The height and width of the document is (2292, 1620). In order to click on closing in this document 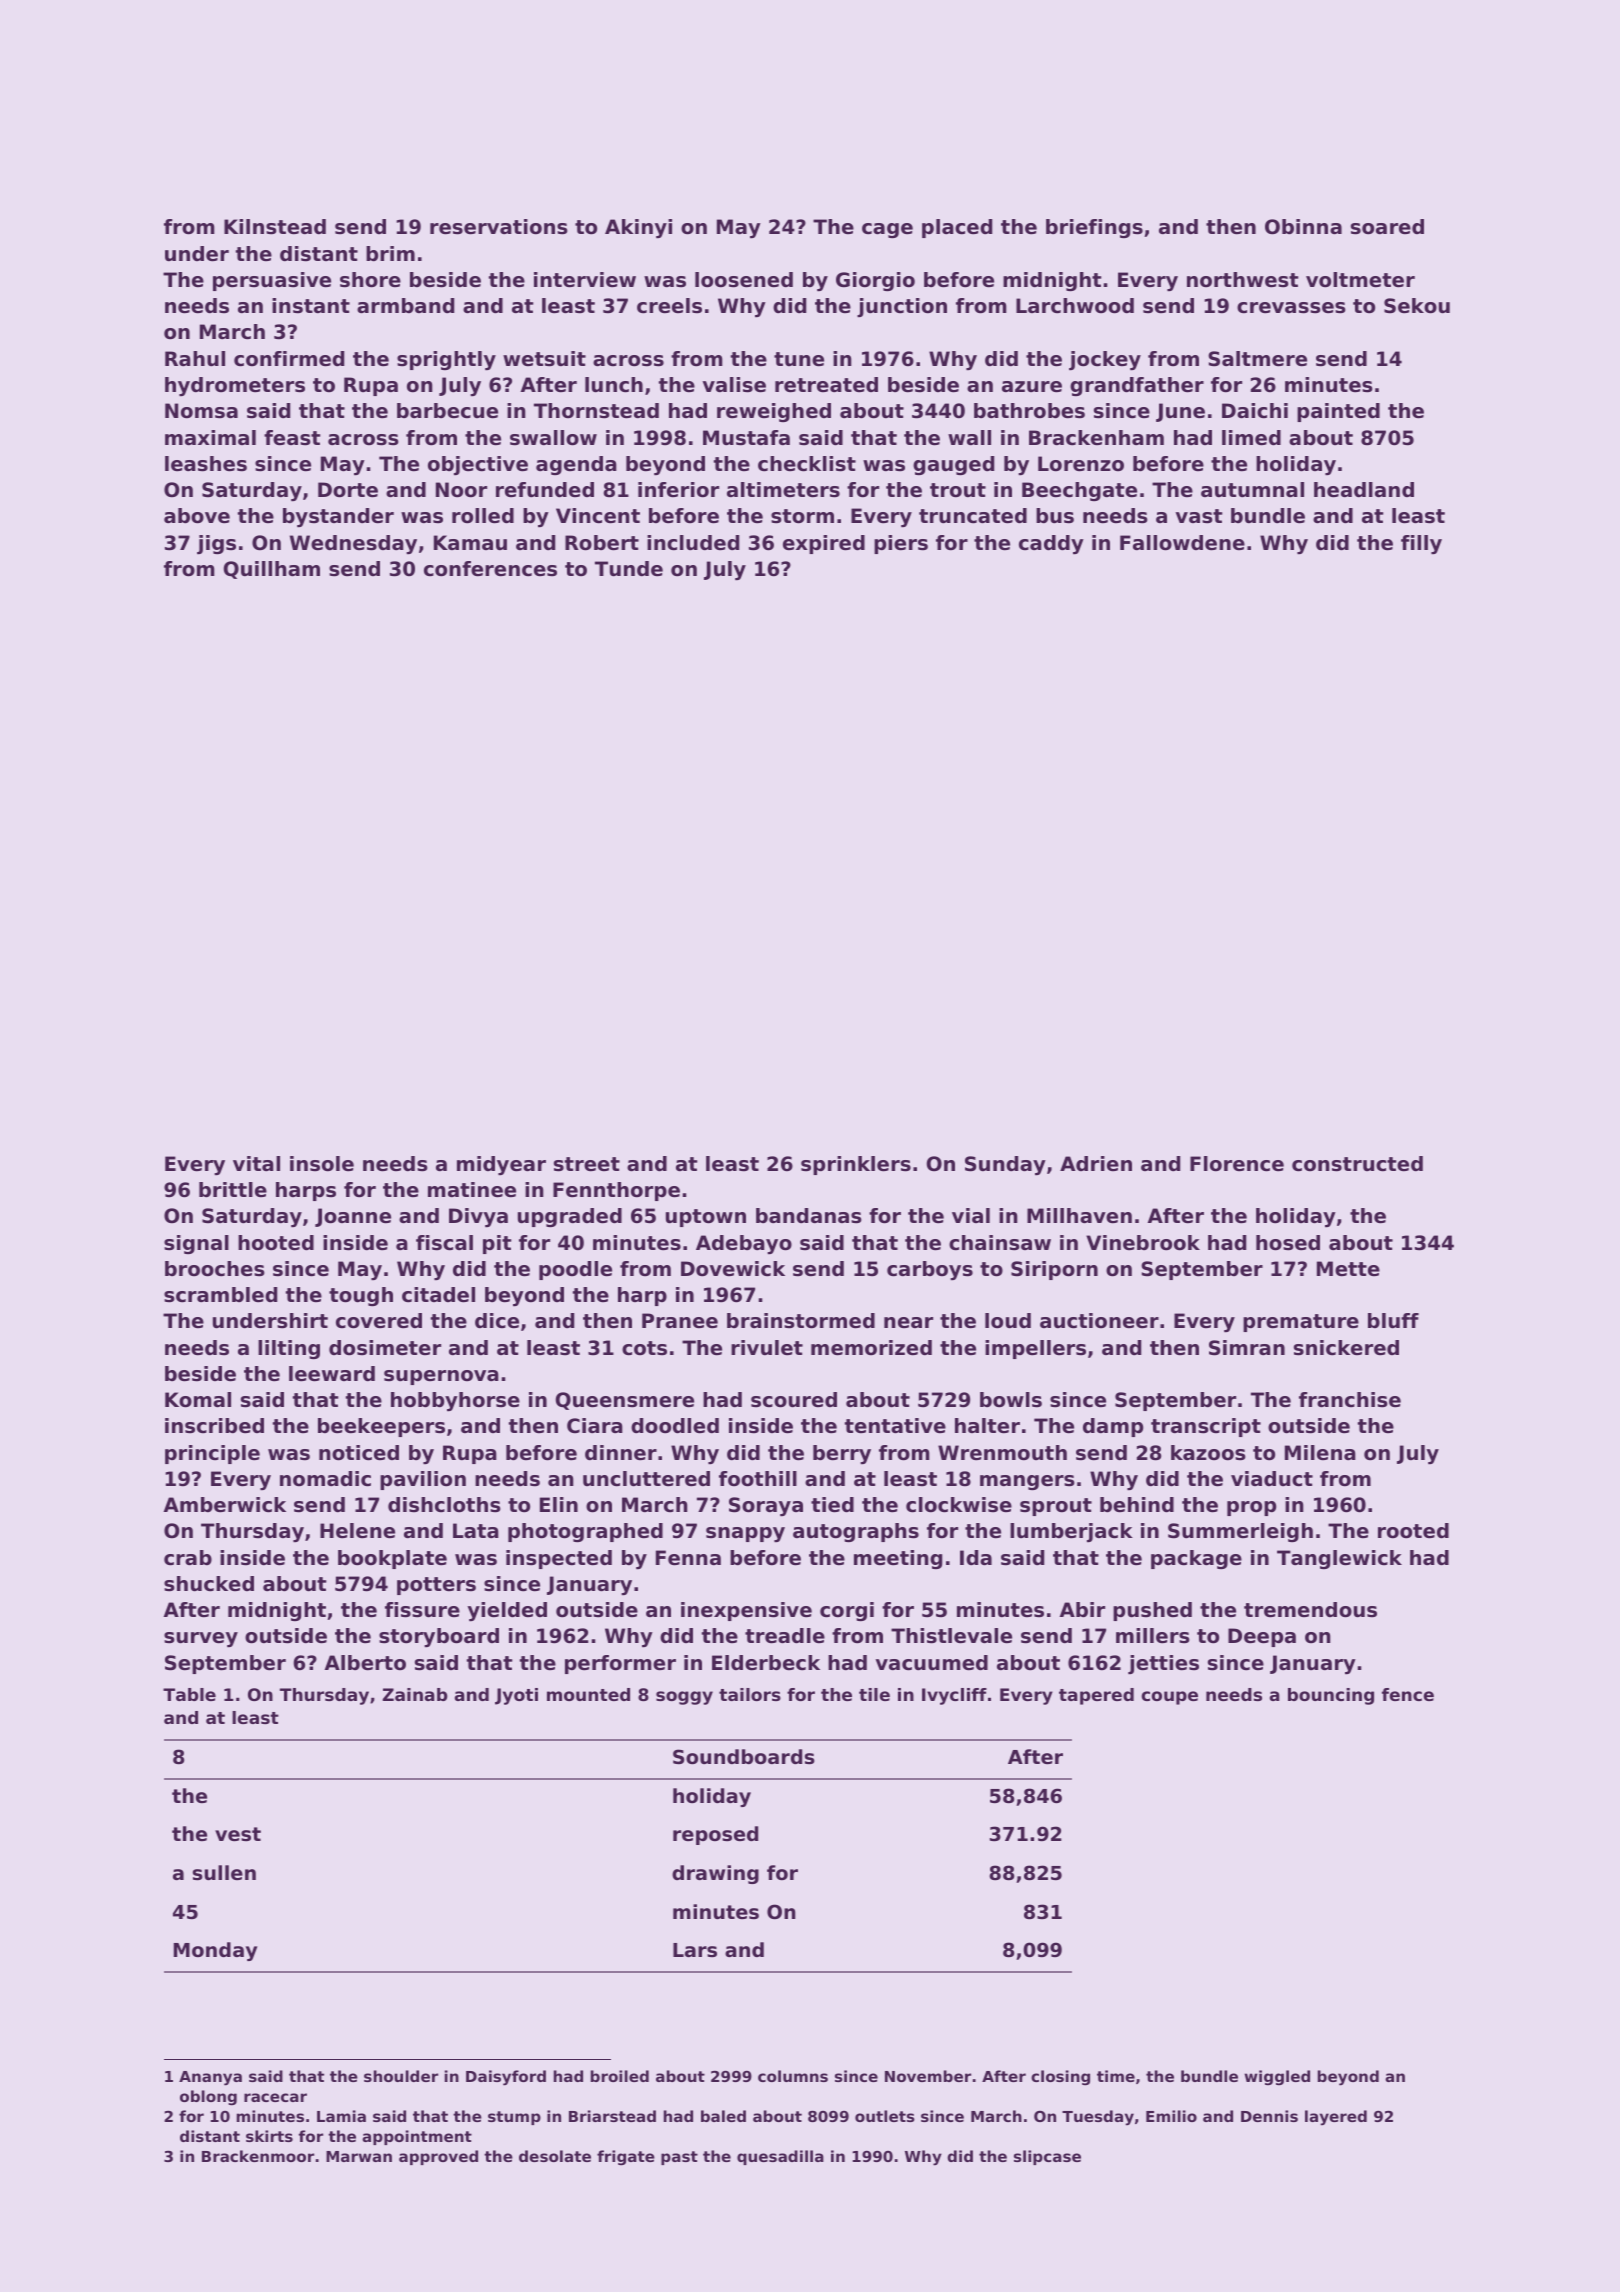, I will do `click(1060, 2078)`.
